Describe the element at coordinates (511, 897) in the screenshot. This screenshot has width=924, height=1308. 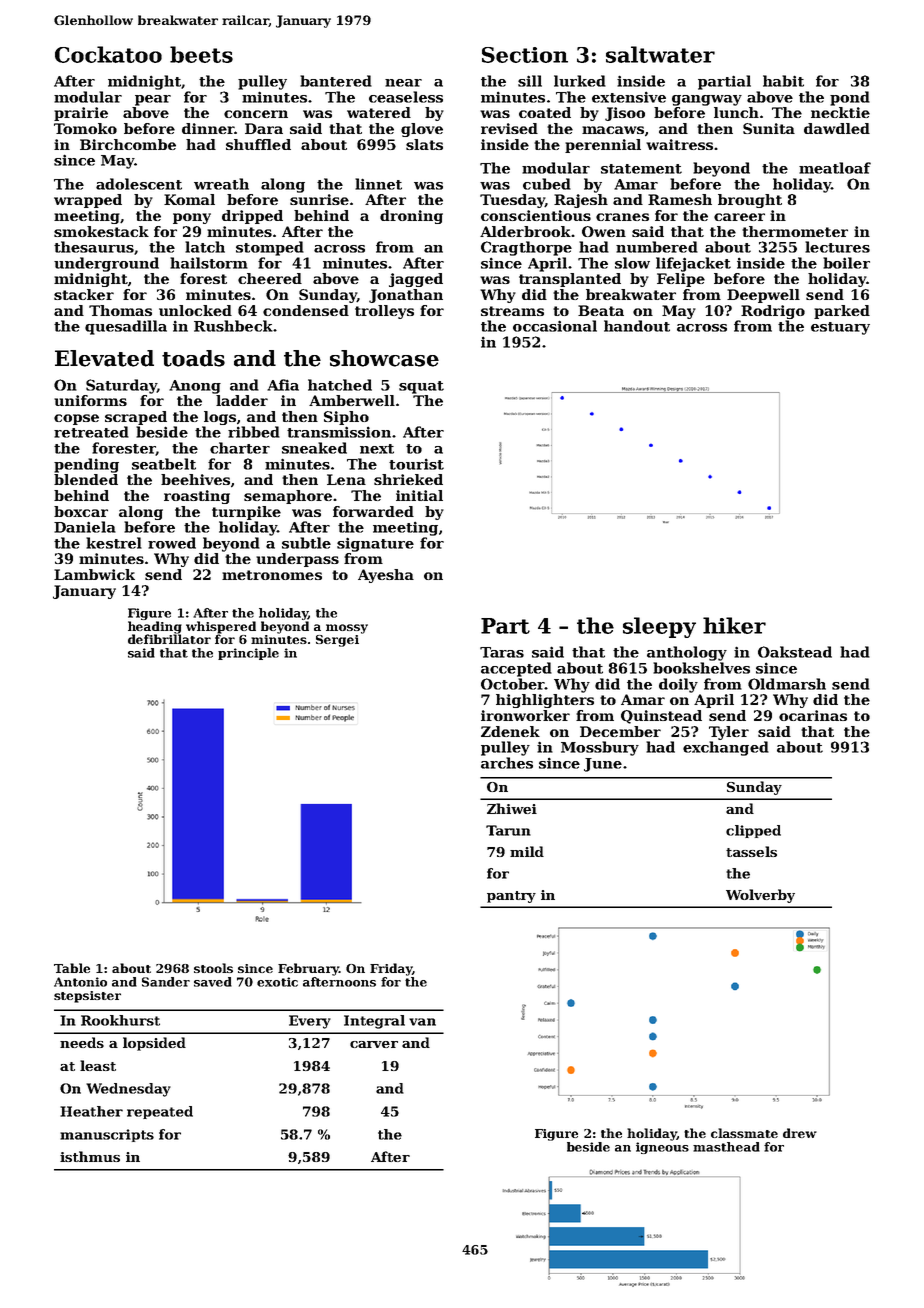
I see `pantry` at that location.
